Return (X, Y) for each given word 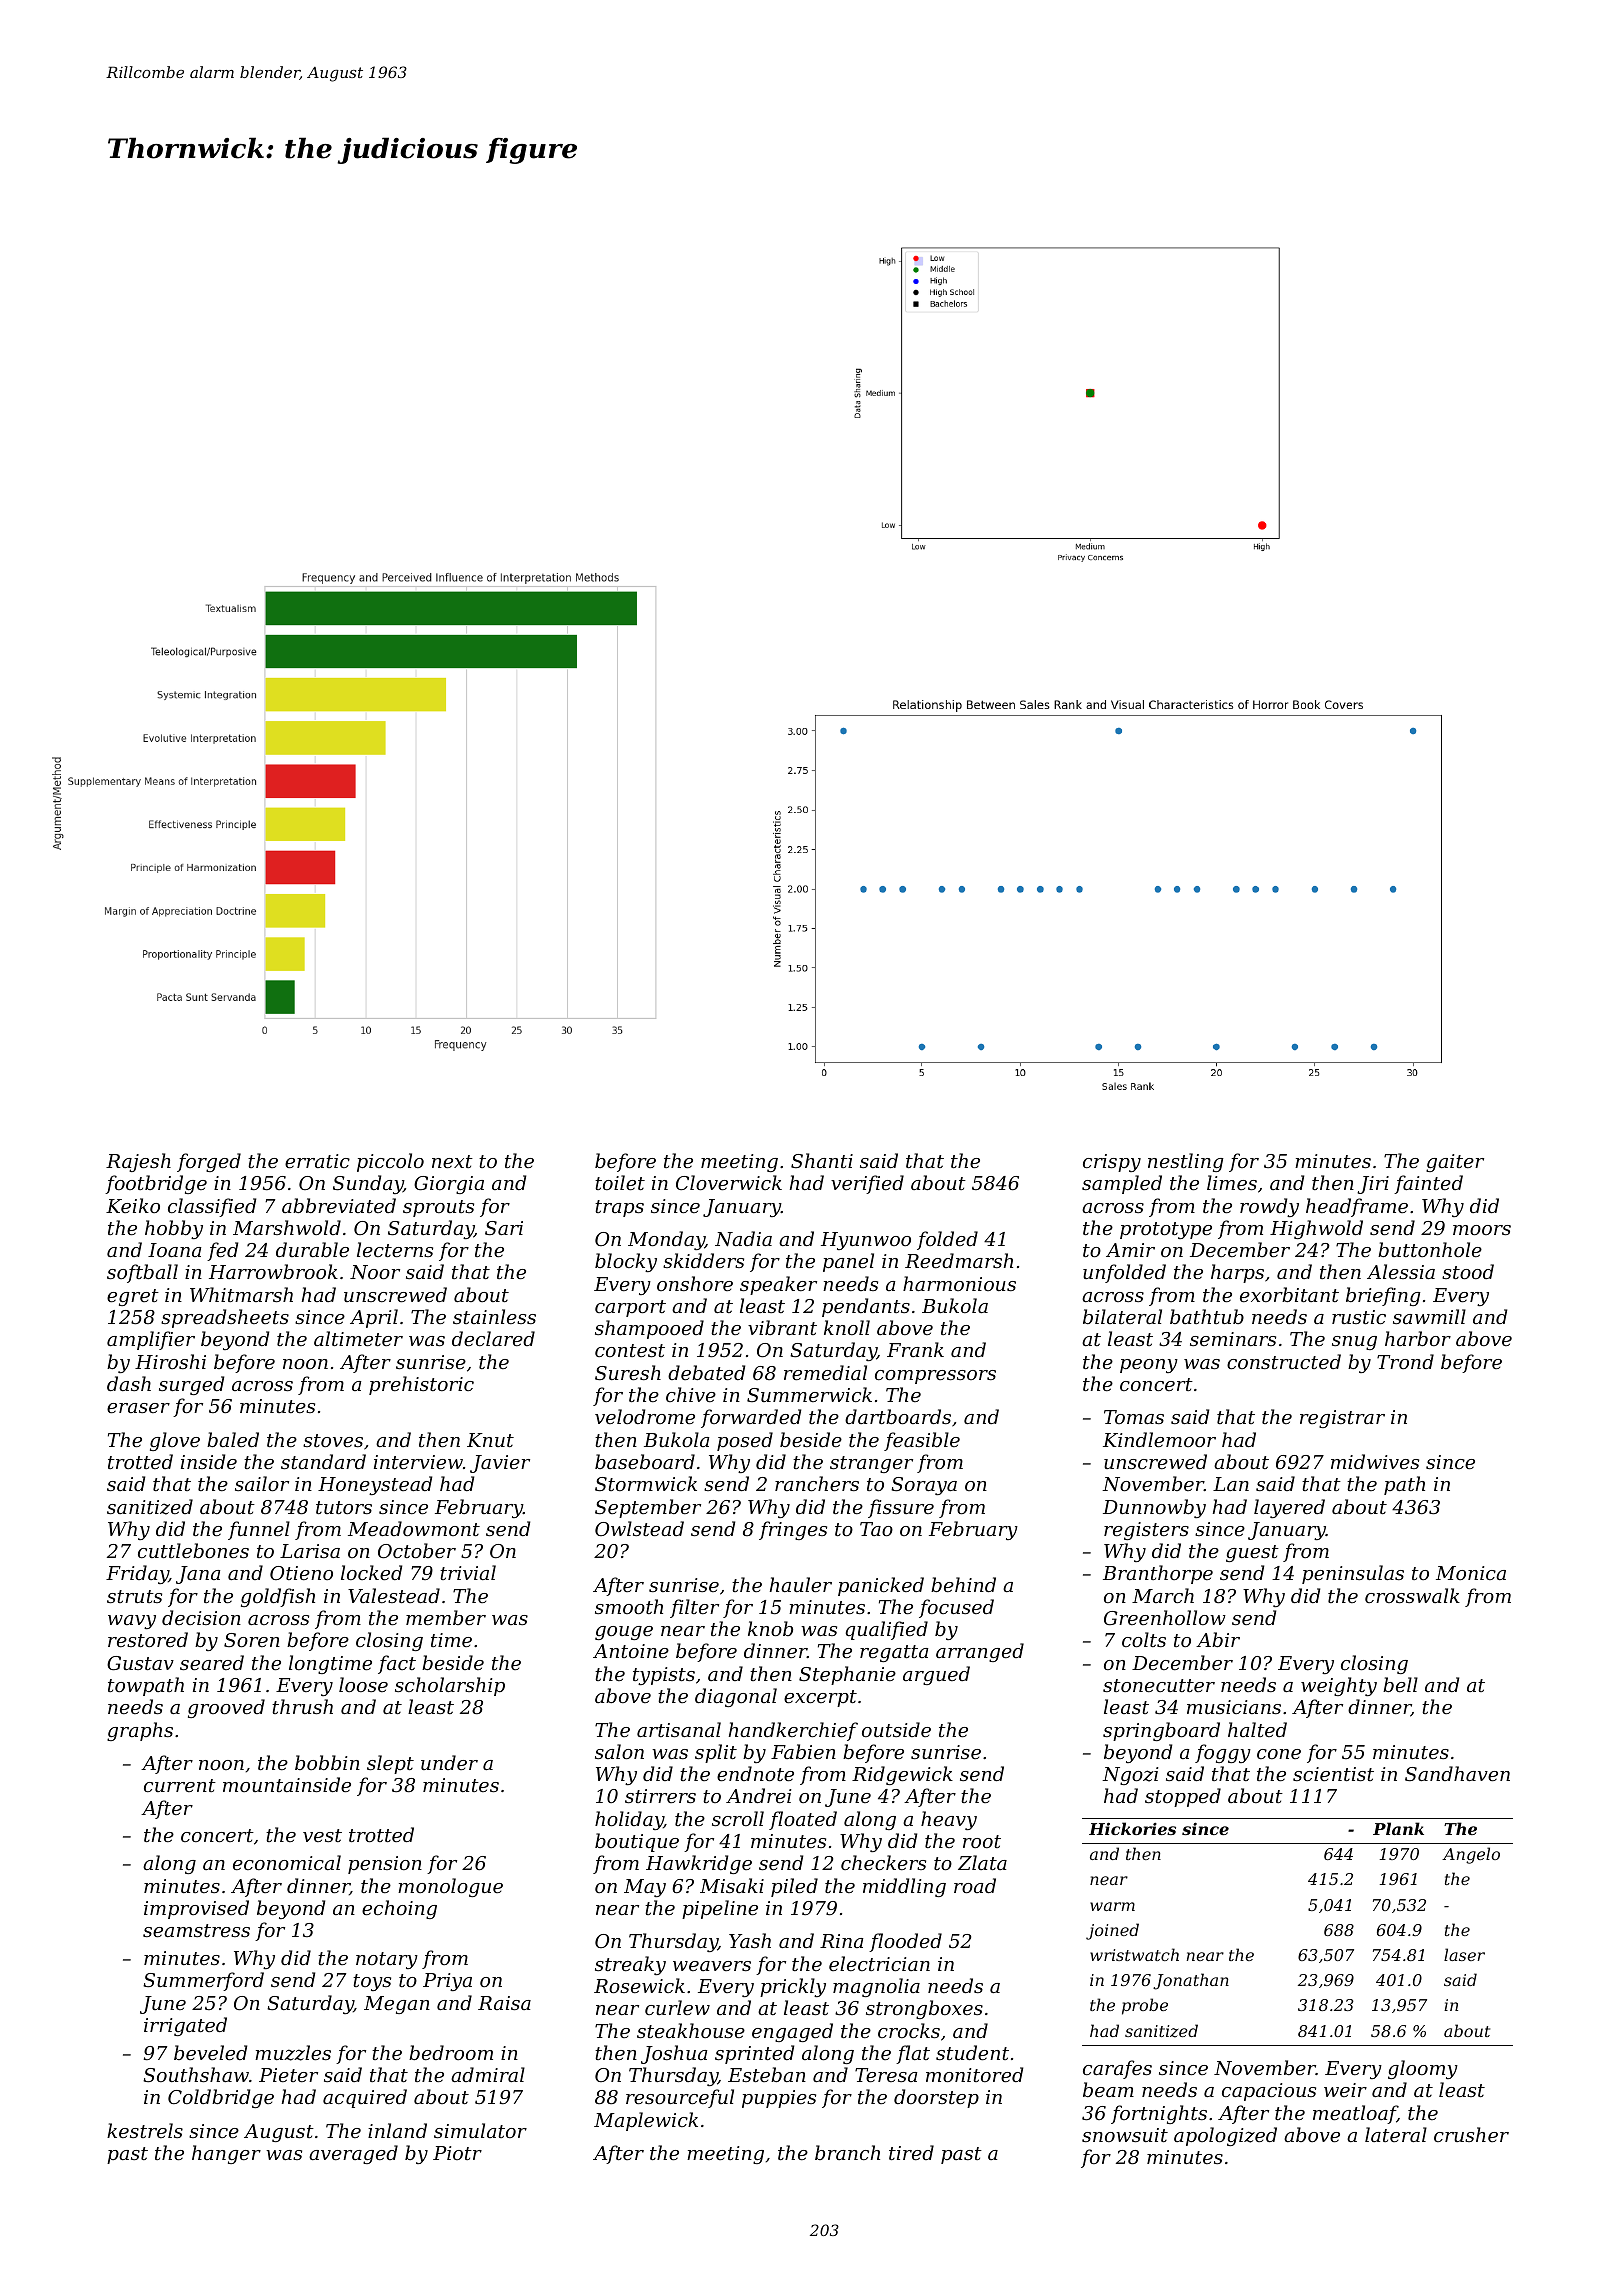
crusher (1471, 2134)
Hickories (1132, 1828)
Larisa (310, 1551)
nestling (1186, 1162)
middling (904, 1887)
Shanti (822, 1160)
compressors (935, 1377)
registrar (1342, 1419)
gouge (624, 1633)
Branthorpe (1158, 1574)
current (180, 1785)
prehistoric (421, 1385)
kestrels (145, 2130)
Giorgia (449, 1185)
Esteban (767, 2074)
